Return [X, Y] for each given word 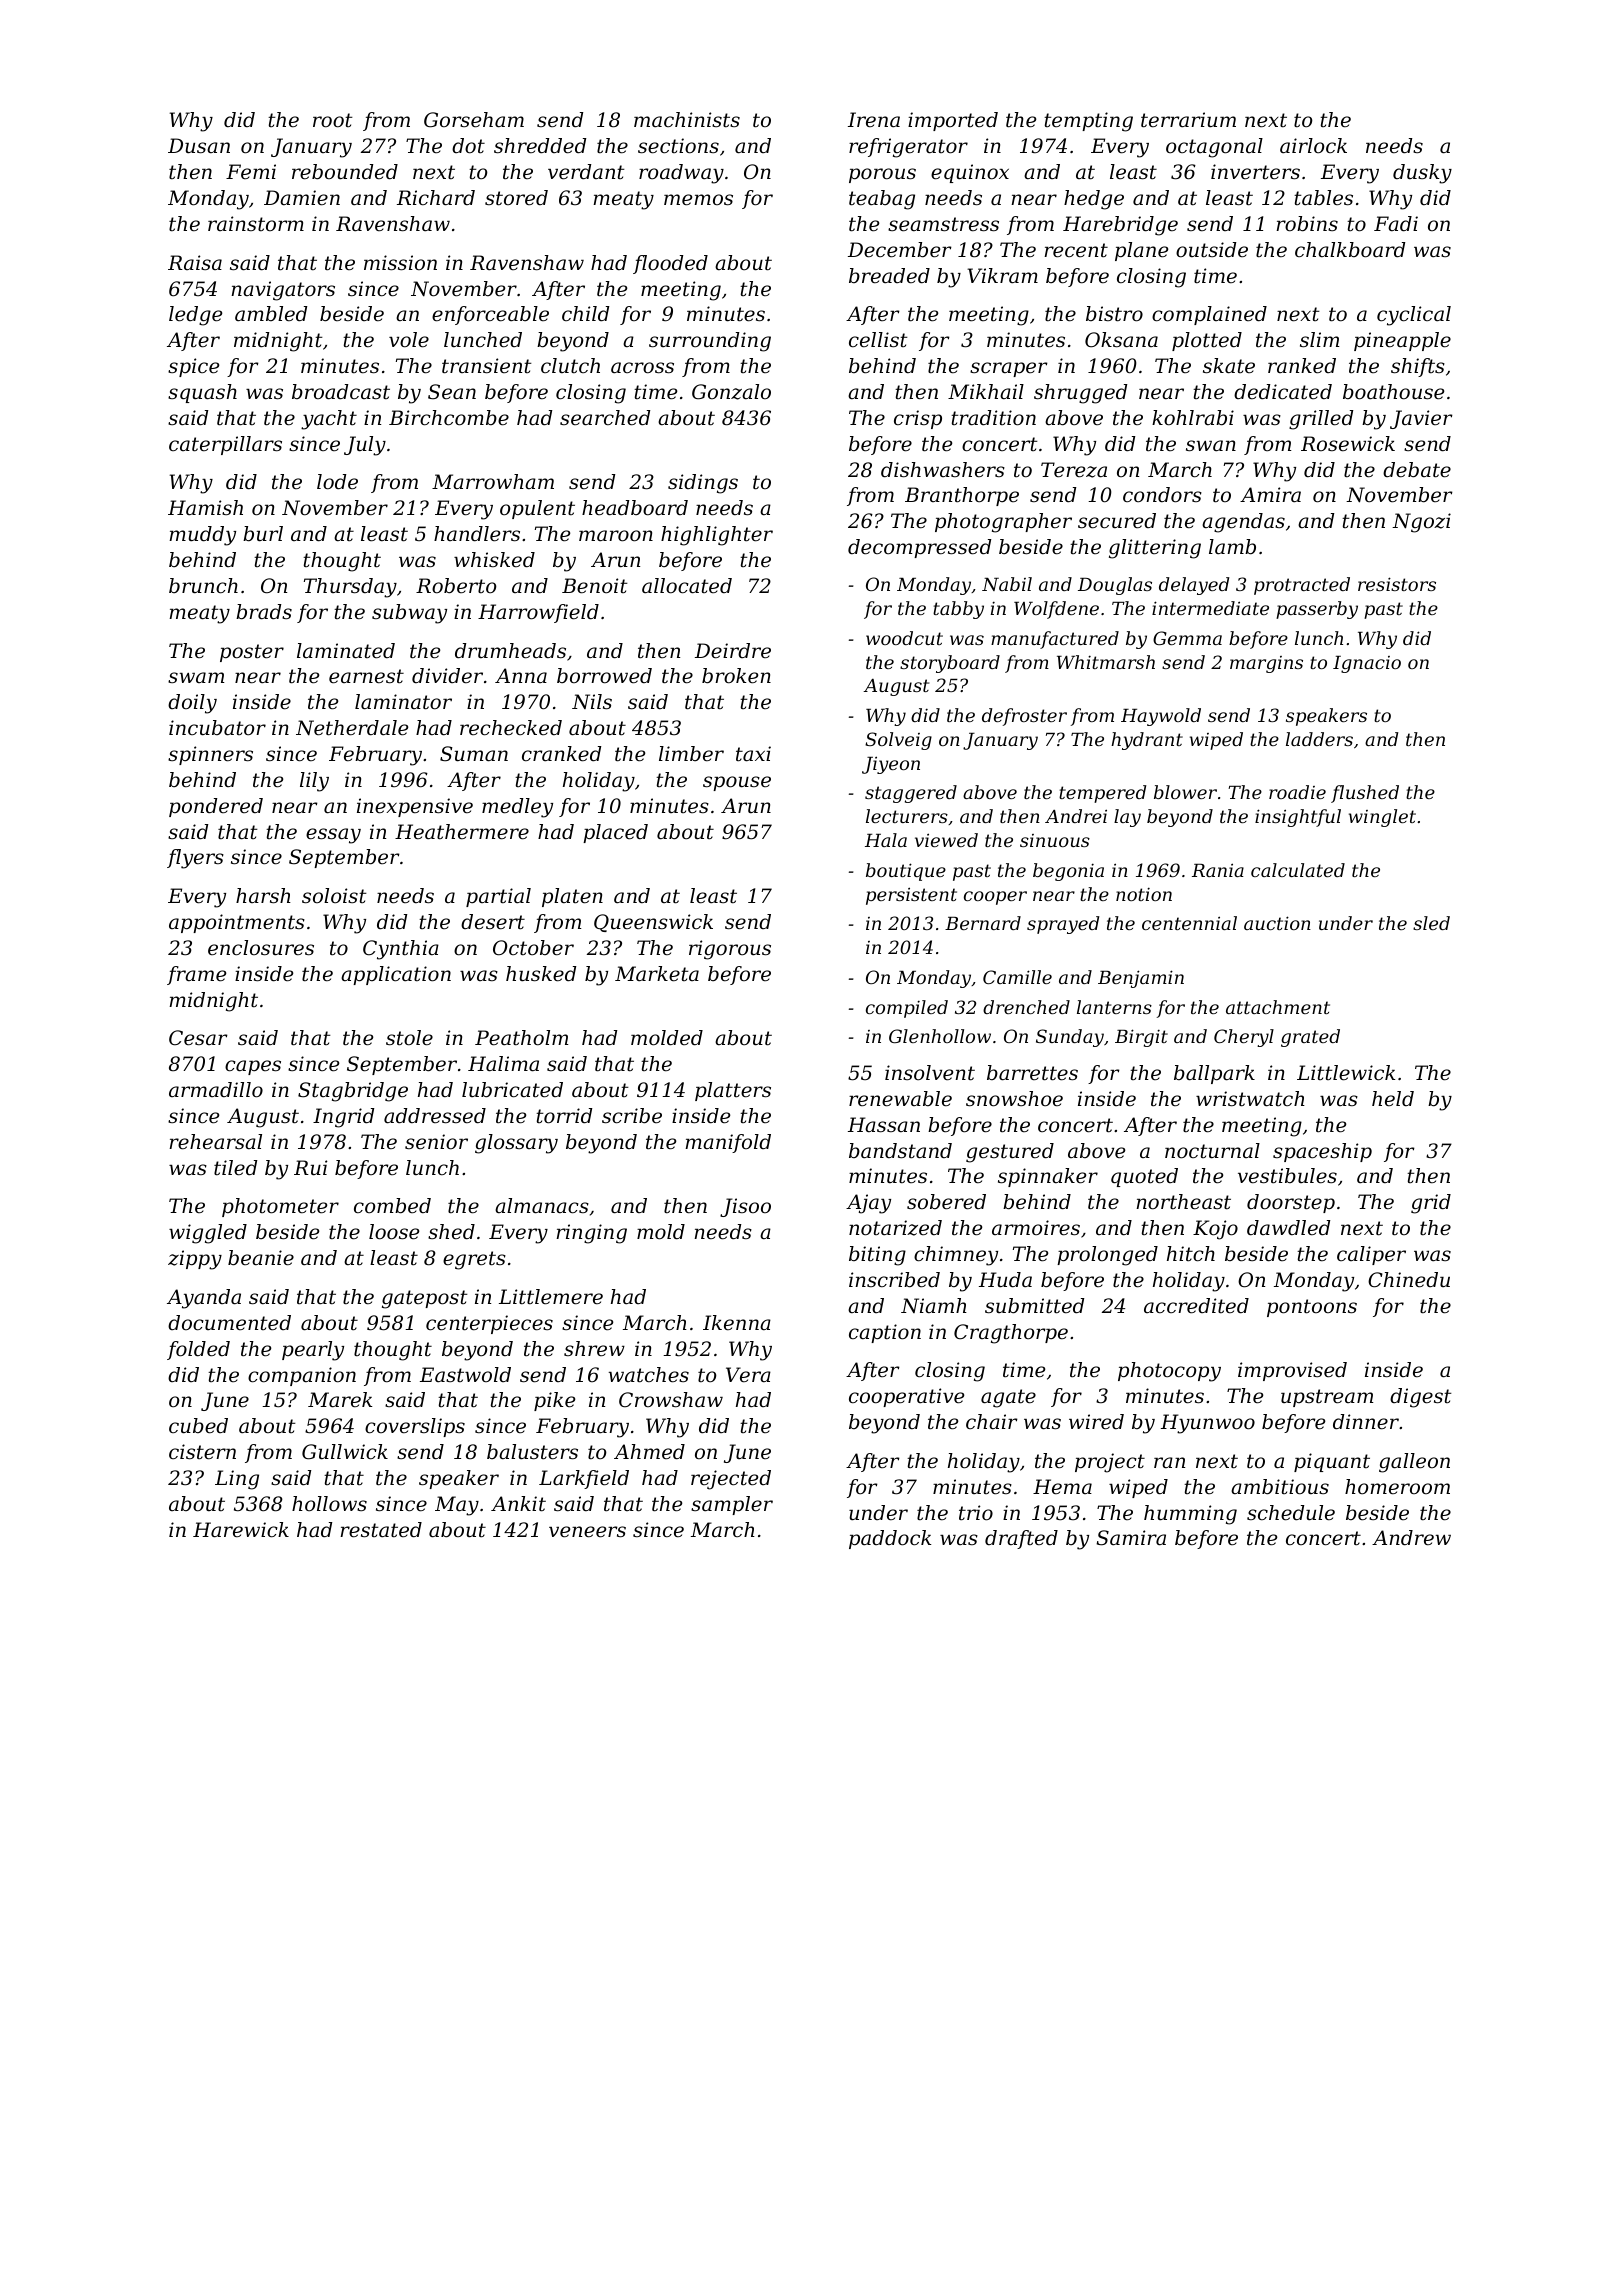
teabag [882, 200]
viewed [946, 840]
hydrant [1147, 741]
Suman [474, 754]
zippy [195, 1260]
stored [516, 198]
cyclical [1414, 316]
